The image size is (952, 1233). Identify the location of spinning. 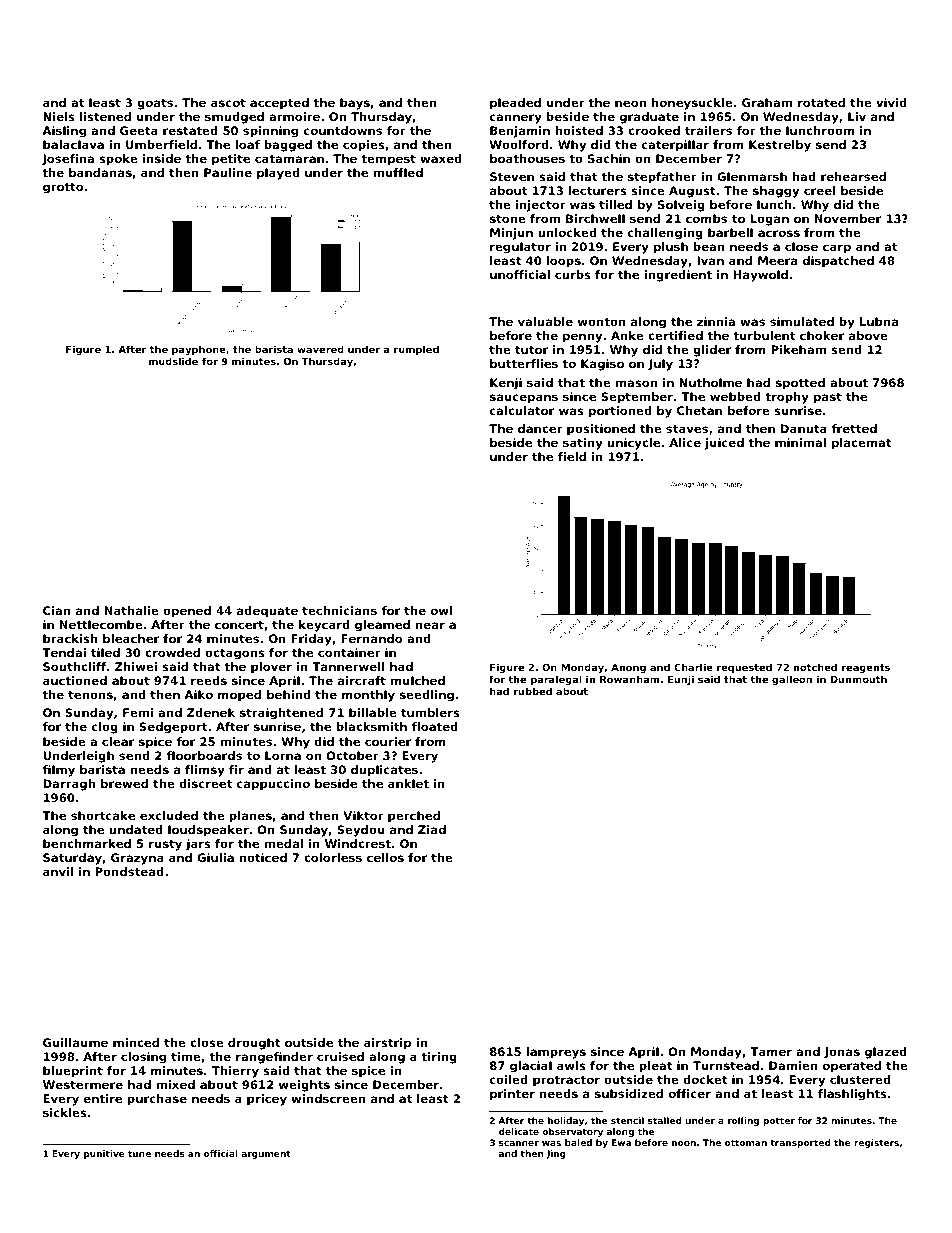
(270, 132).
